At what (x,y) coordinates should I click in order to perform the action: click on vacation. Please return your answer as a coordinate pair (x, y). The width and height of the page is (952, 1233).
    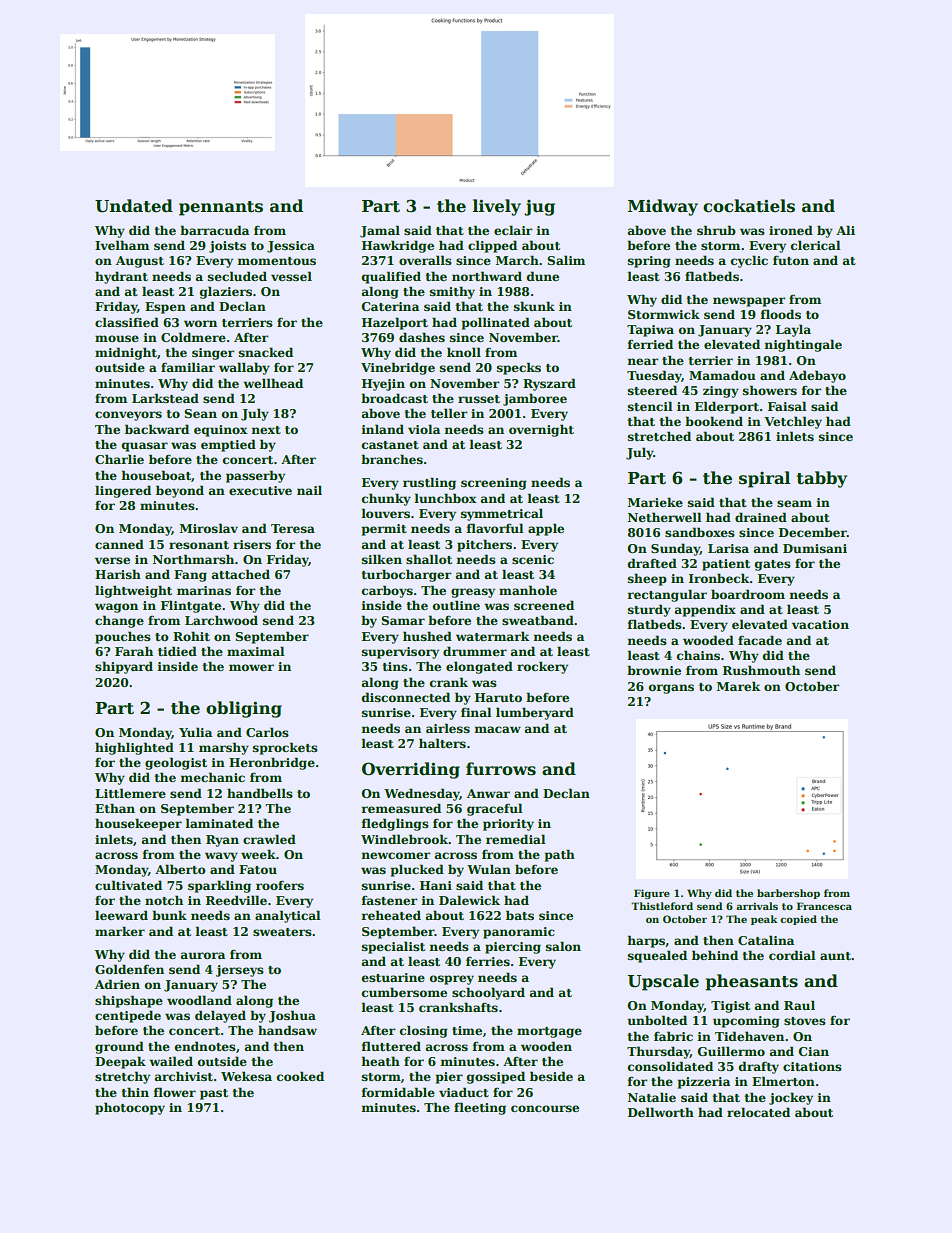
    Looking at the image, I should click on (820, 624).
